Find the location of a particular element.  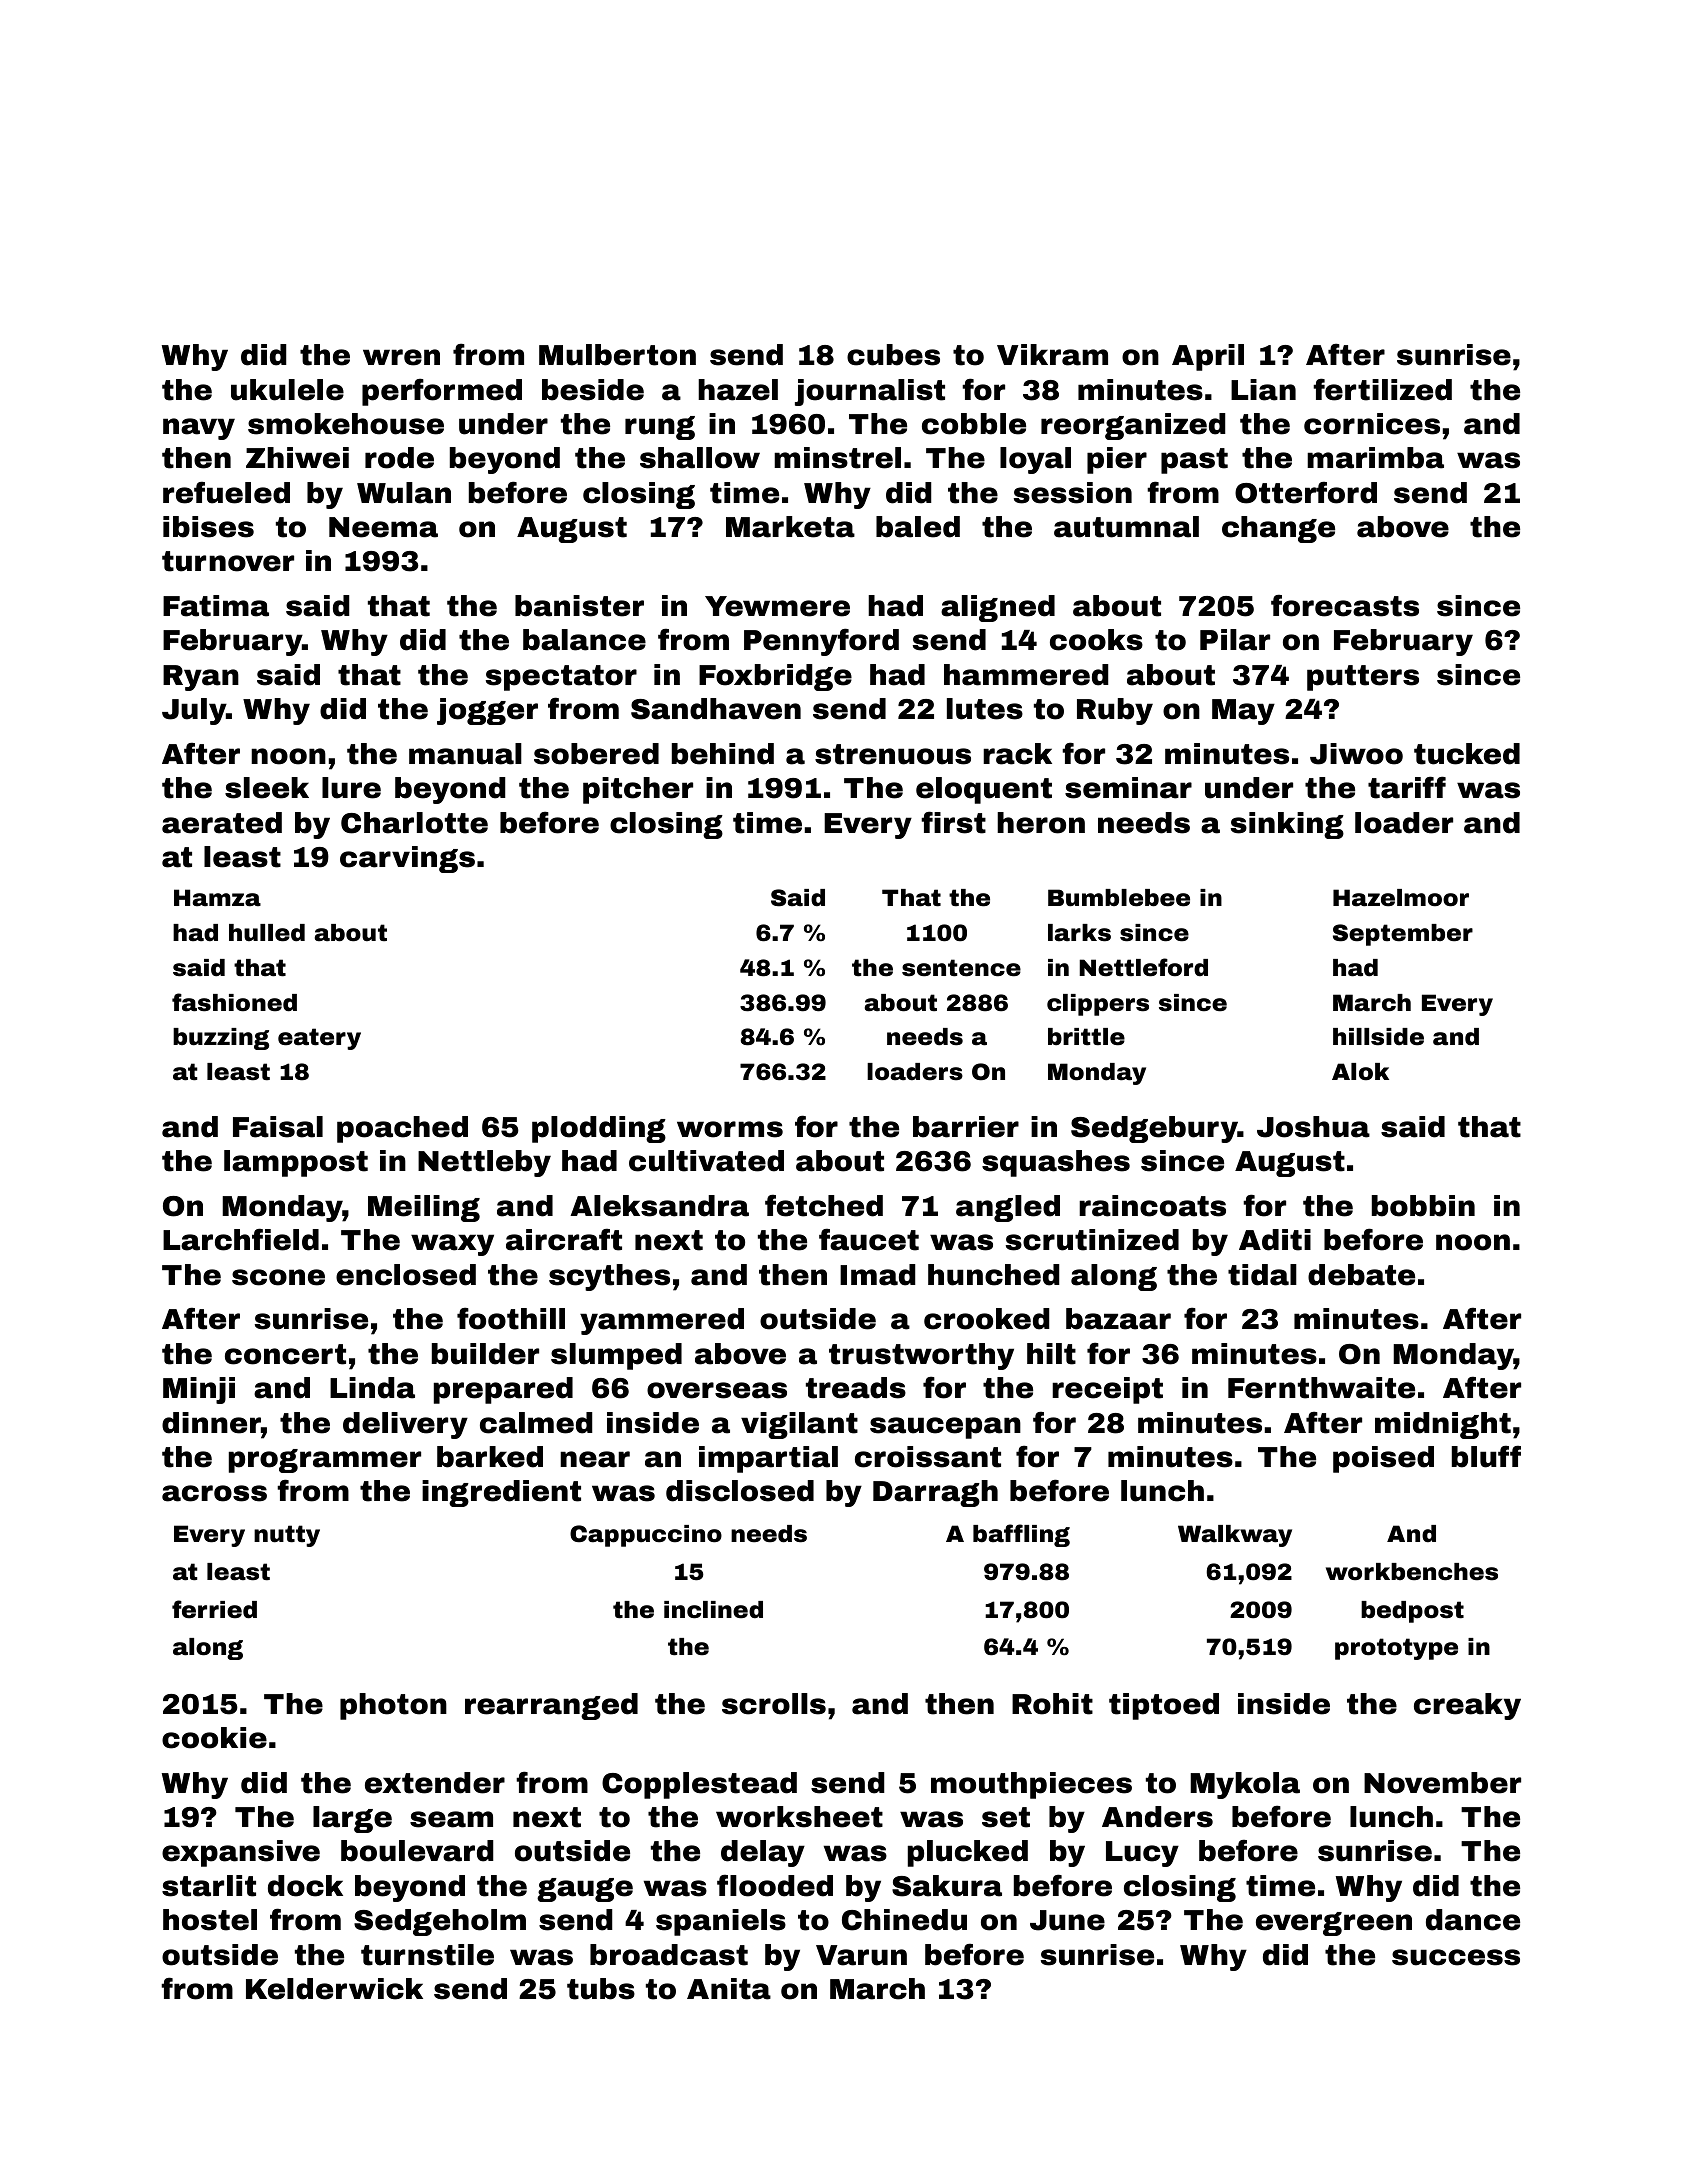

tubs is located at coordinates (601, 1989).
